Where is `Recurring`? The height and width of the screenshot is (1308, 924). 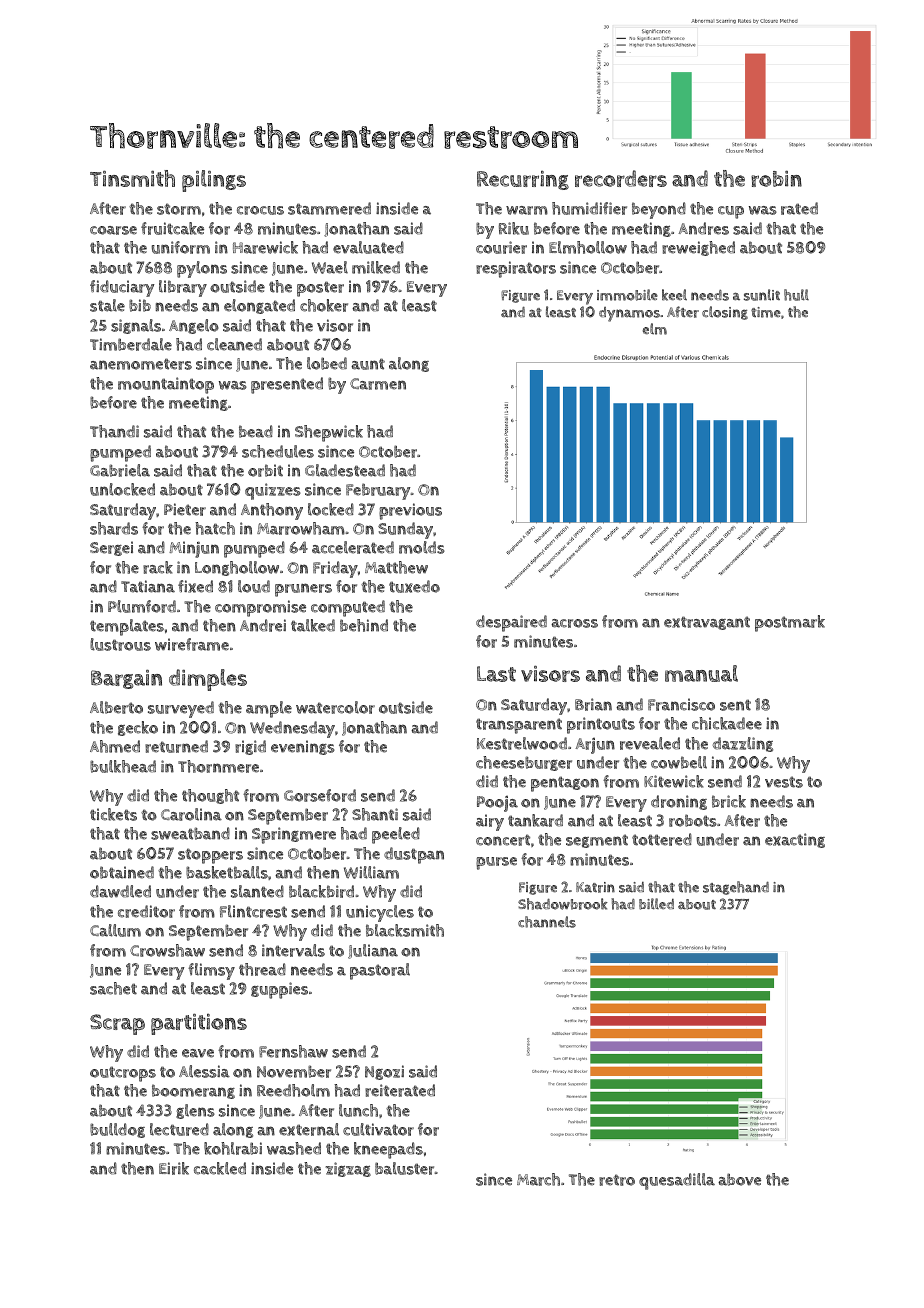
Recurring is located at coordinates (523, 180).
